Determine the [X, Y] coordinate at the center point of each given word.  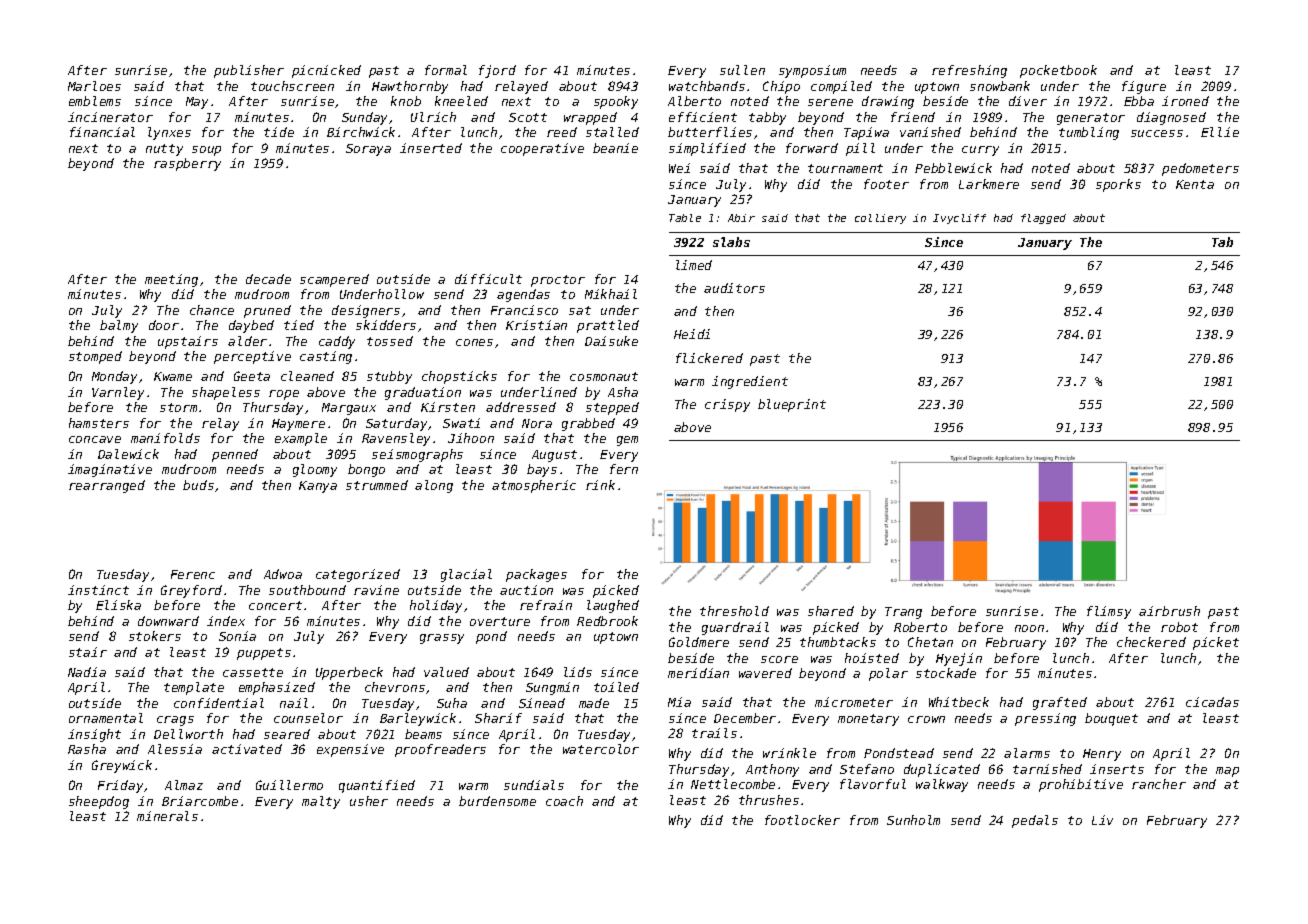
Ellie [1220, 132]
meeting [171, 280]
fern [624, 469]
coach [564, 801]
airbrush [1169, 611]
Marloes [94, 86]
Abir [741, 218]
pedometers [1200, 169]
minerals [167, 816]
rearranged [107, 486]
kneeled [461, 101]
